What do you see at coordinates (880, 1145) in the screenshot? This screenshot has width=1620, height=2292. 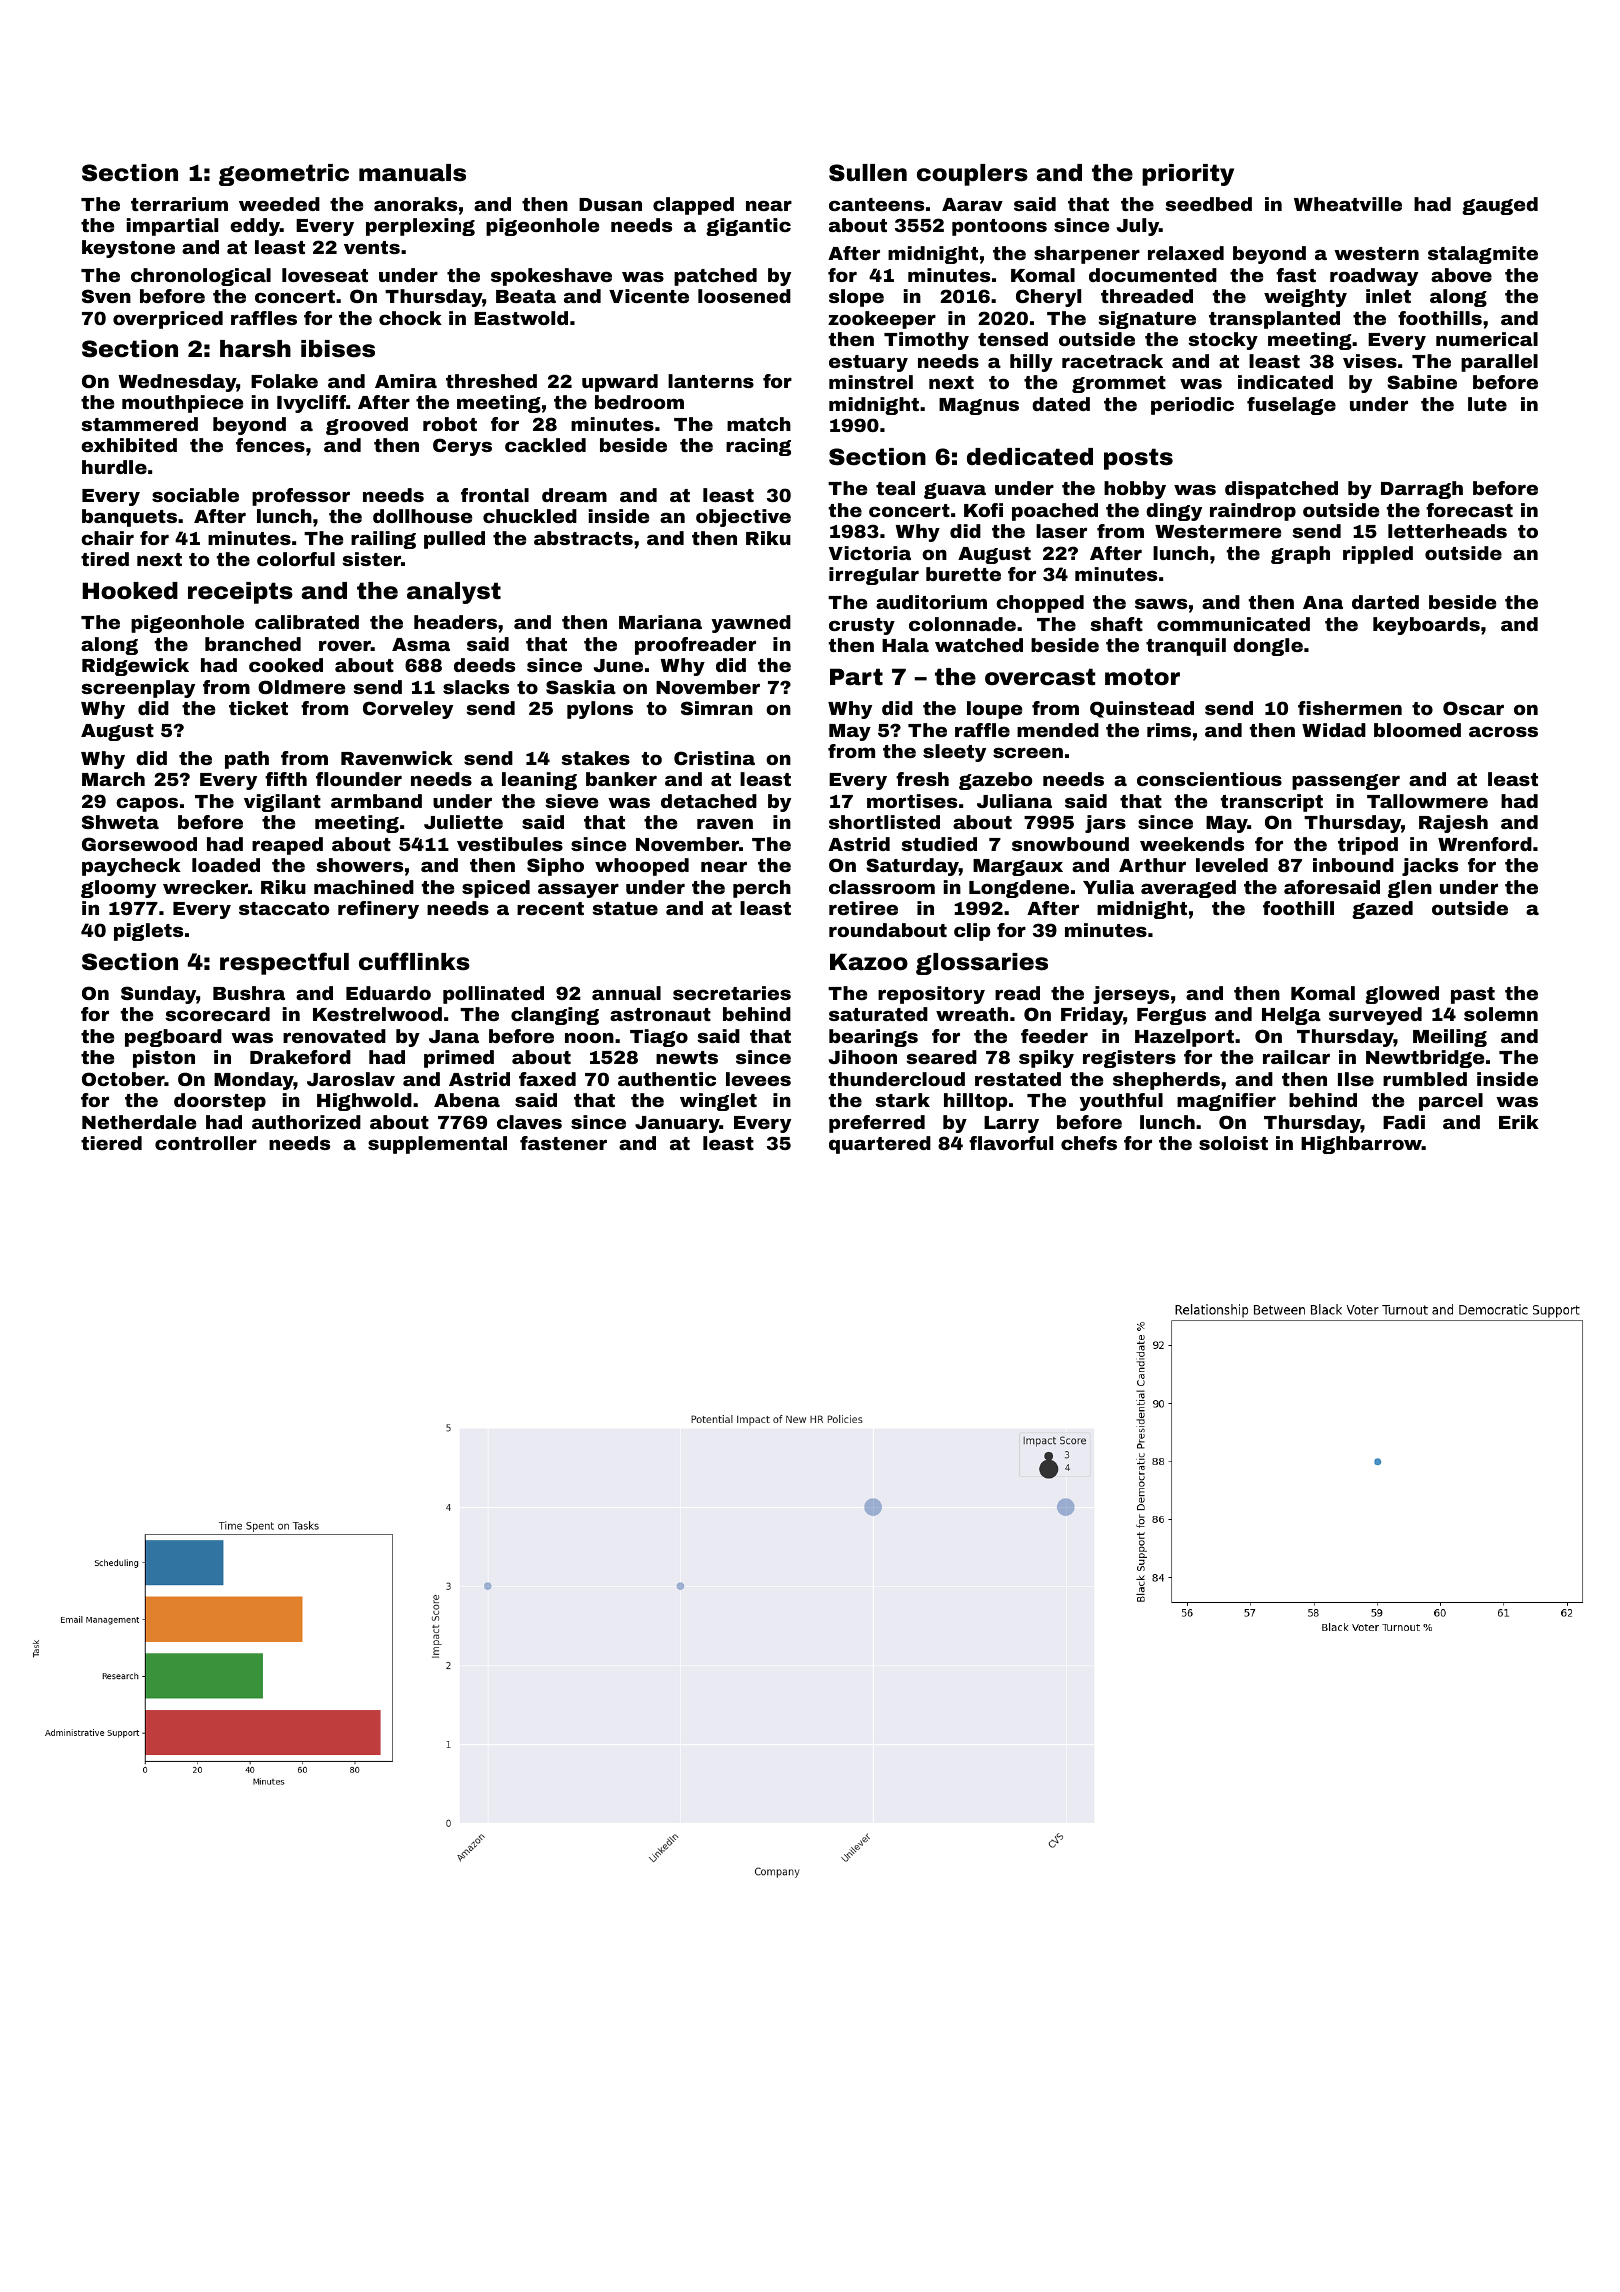 I see `quartered` at bounding box center [880, 1145].
